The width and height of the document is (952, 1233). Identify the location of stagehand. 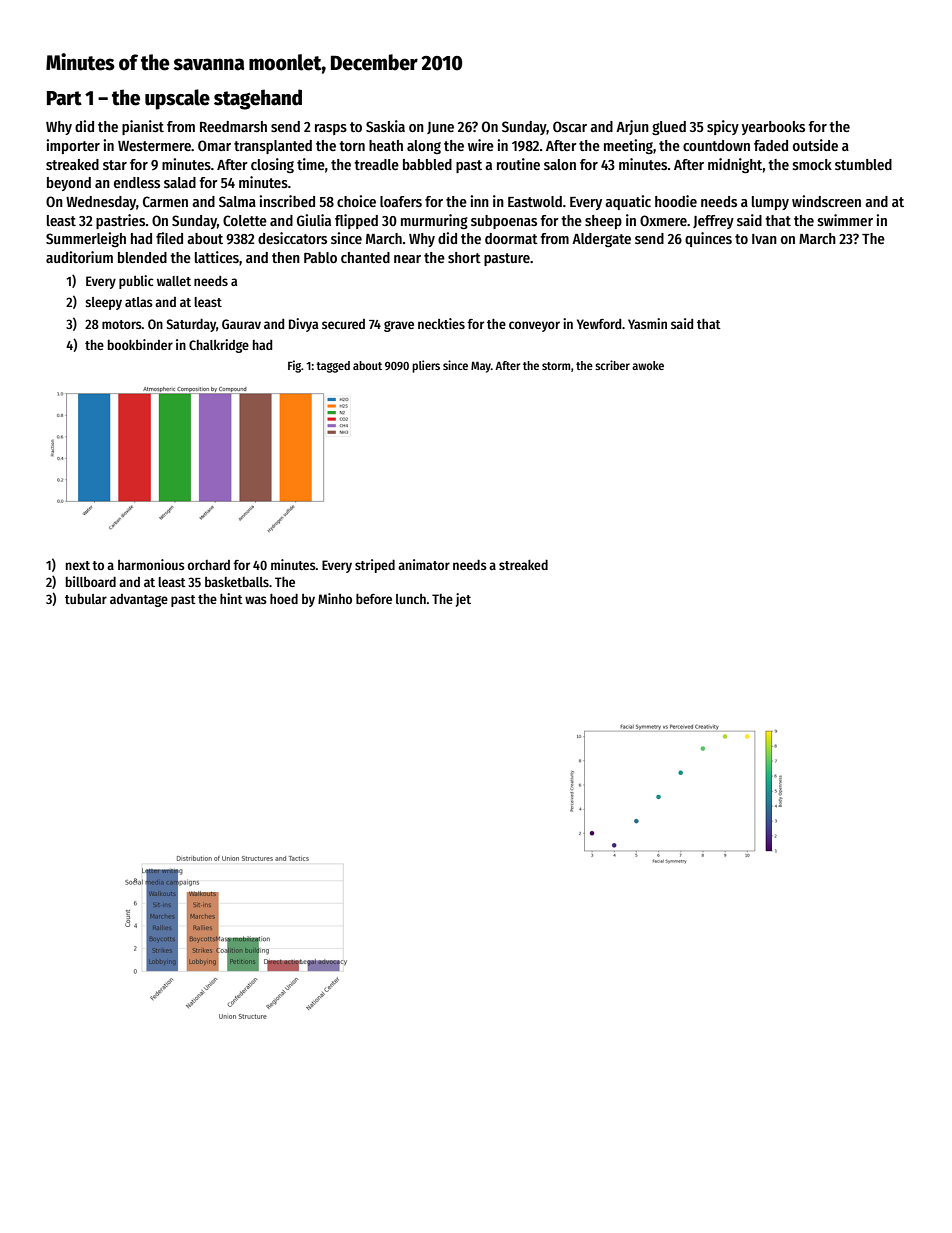
(258, 99).
